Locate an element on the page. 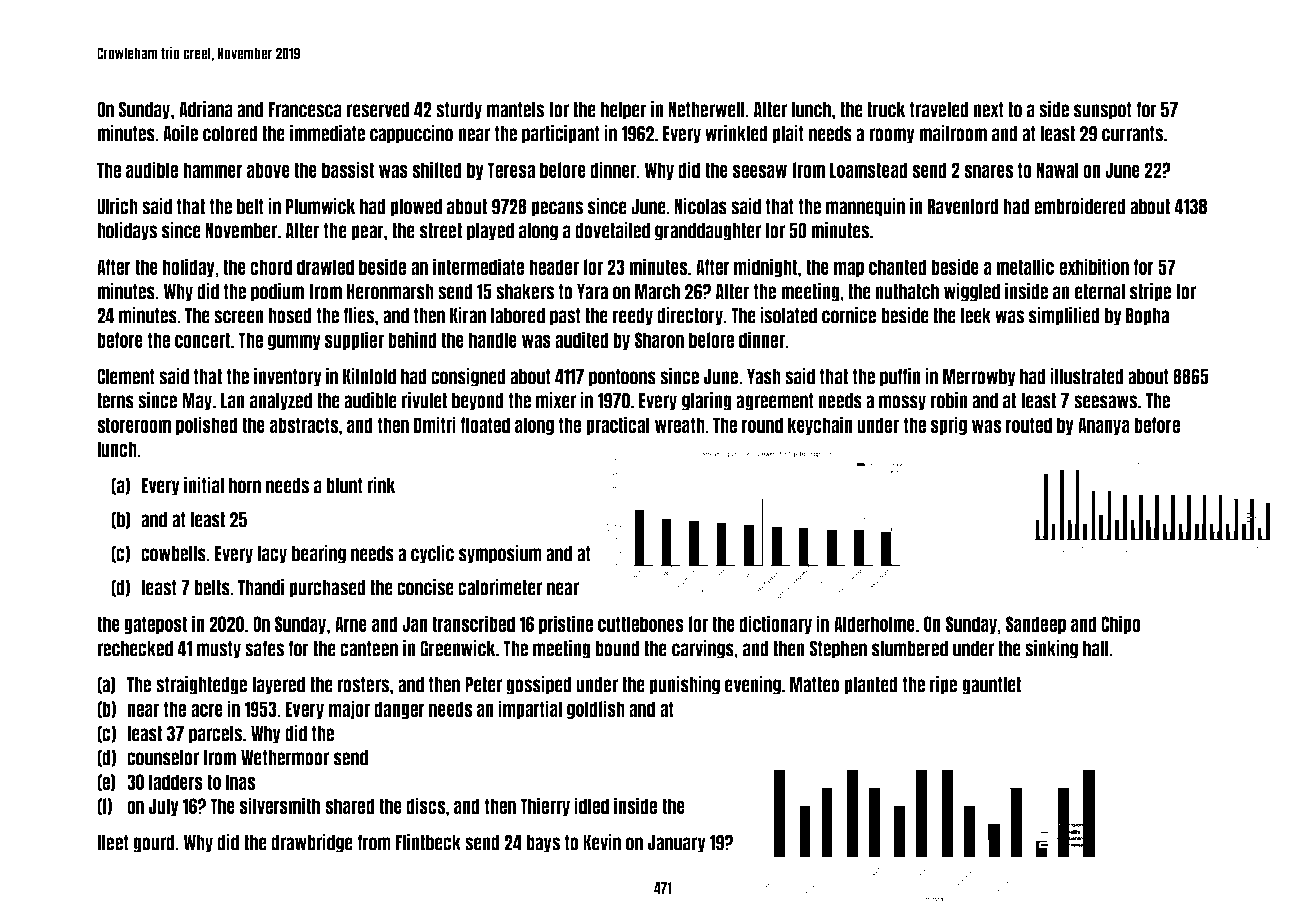 This document has width=1308, height=924. hall is located at coordinates (1096, 649).
